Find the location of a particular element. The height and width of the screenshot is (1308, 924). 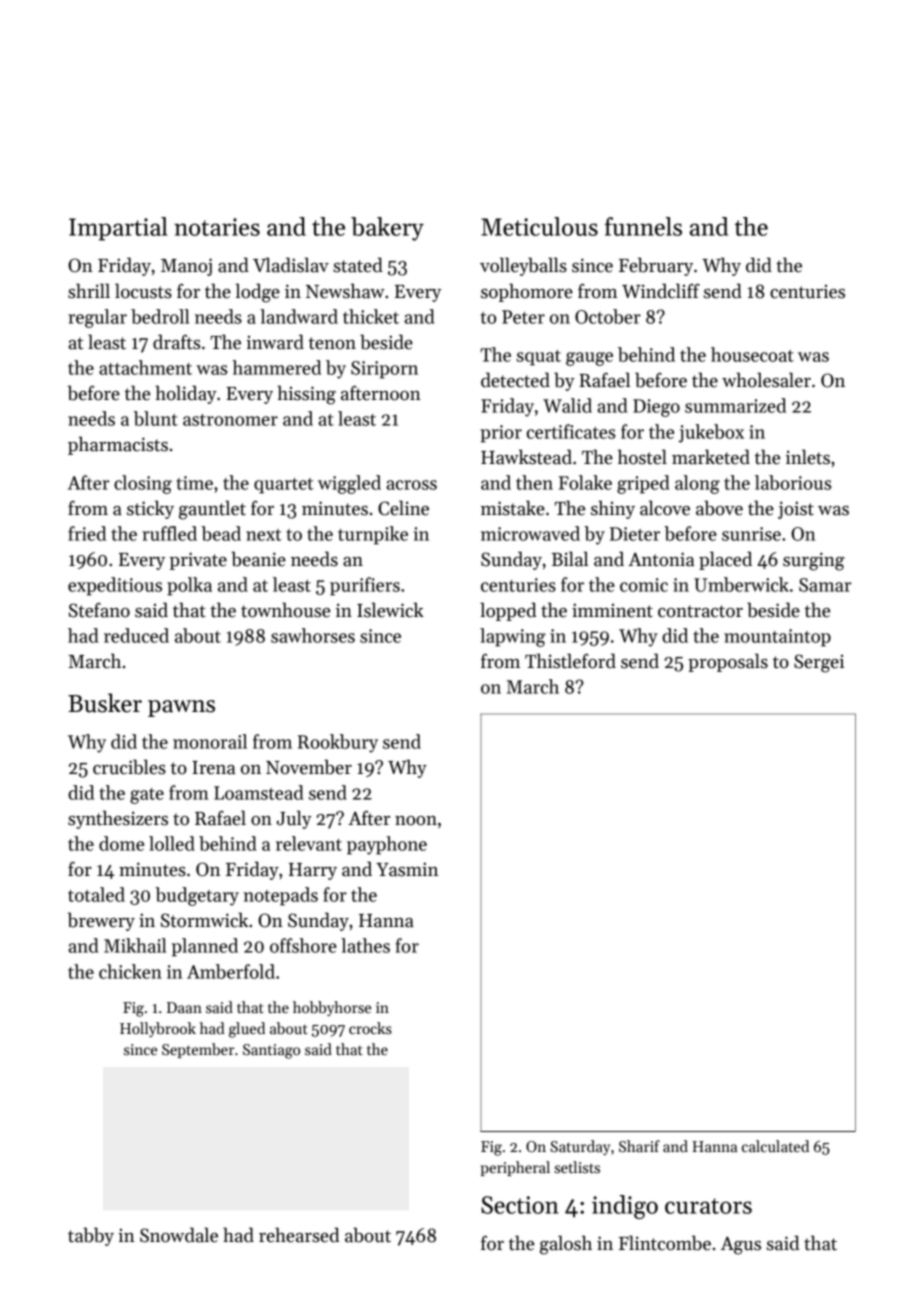

Thistleford is located at coordinates (570, 661).
